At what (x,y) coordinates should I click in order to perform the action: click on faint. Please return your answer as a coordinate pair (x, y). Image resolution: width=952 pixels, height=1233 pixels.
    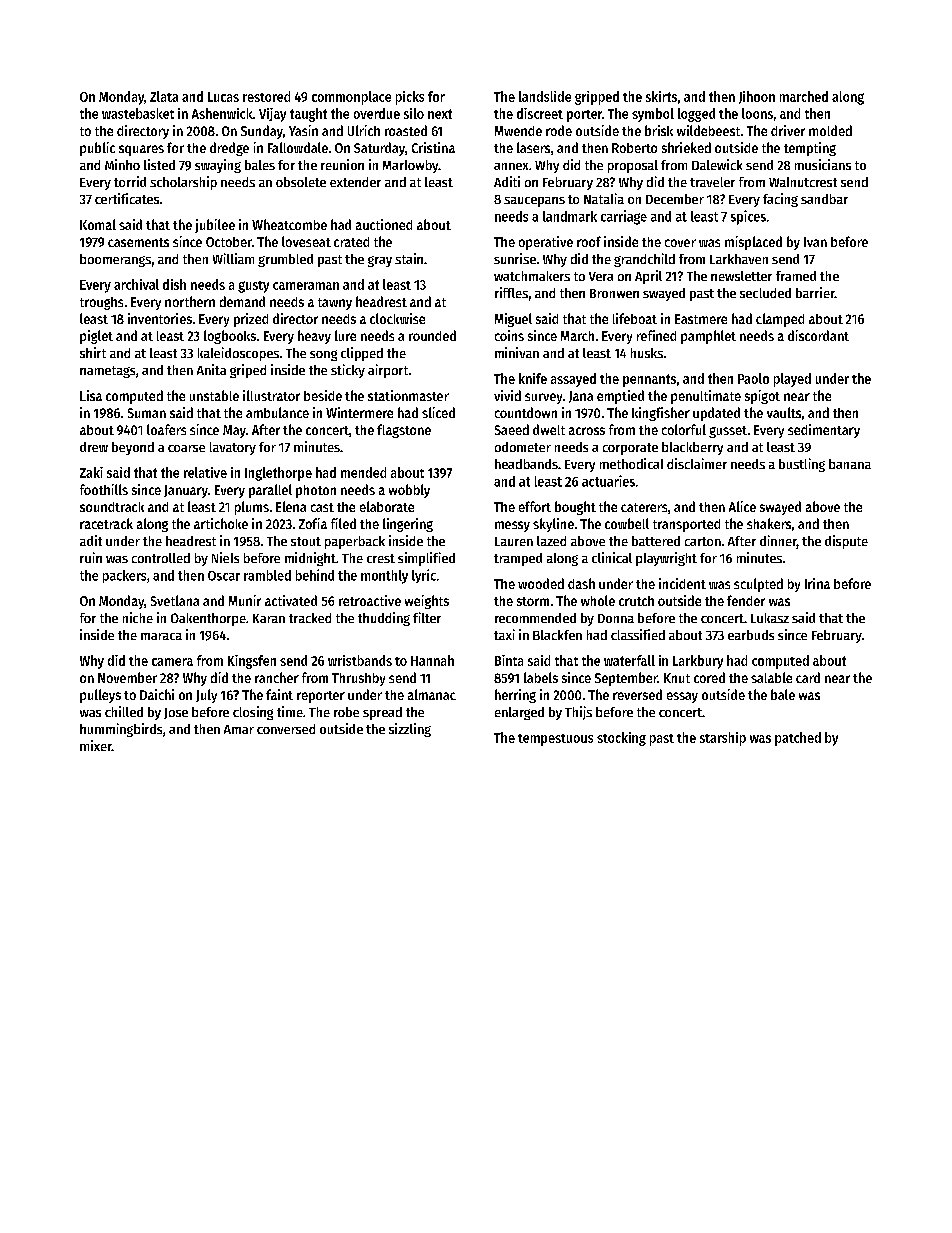
    Looking at the image, I should click on (279, 694).
